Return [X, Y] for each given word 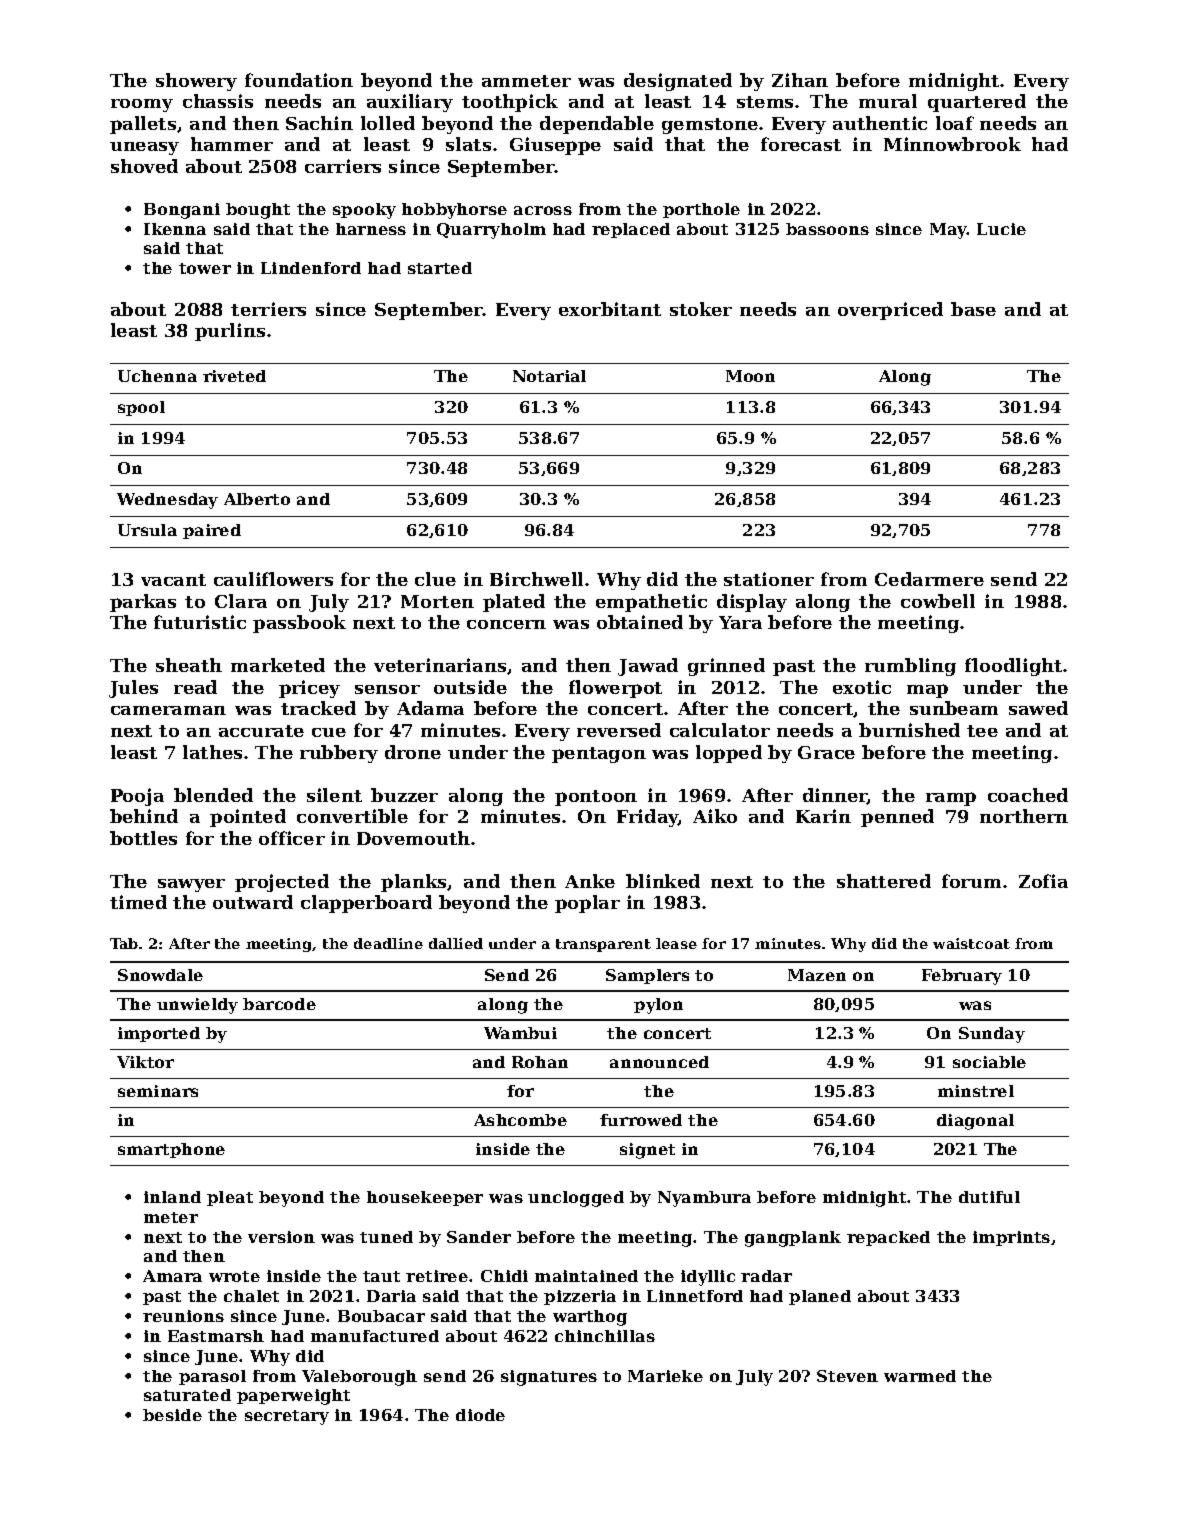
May [948, 231]
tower [205, 268]
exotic [862, 687]
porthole [701, 210]
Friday [648, 818]
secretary [287, 1417]
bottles [143, 838]
